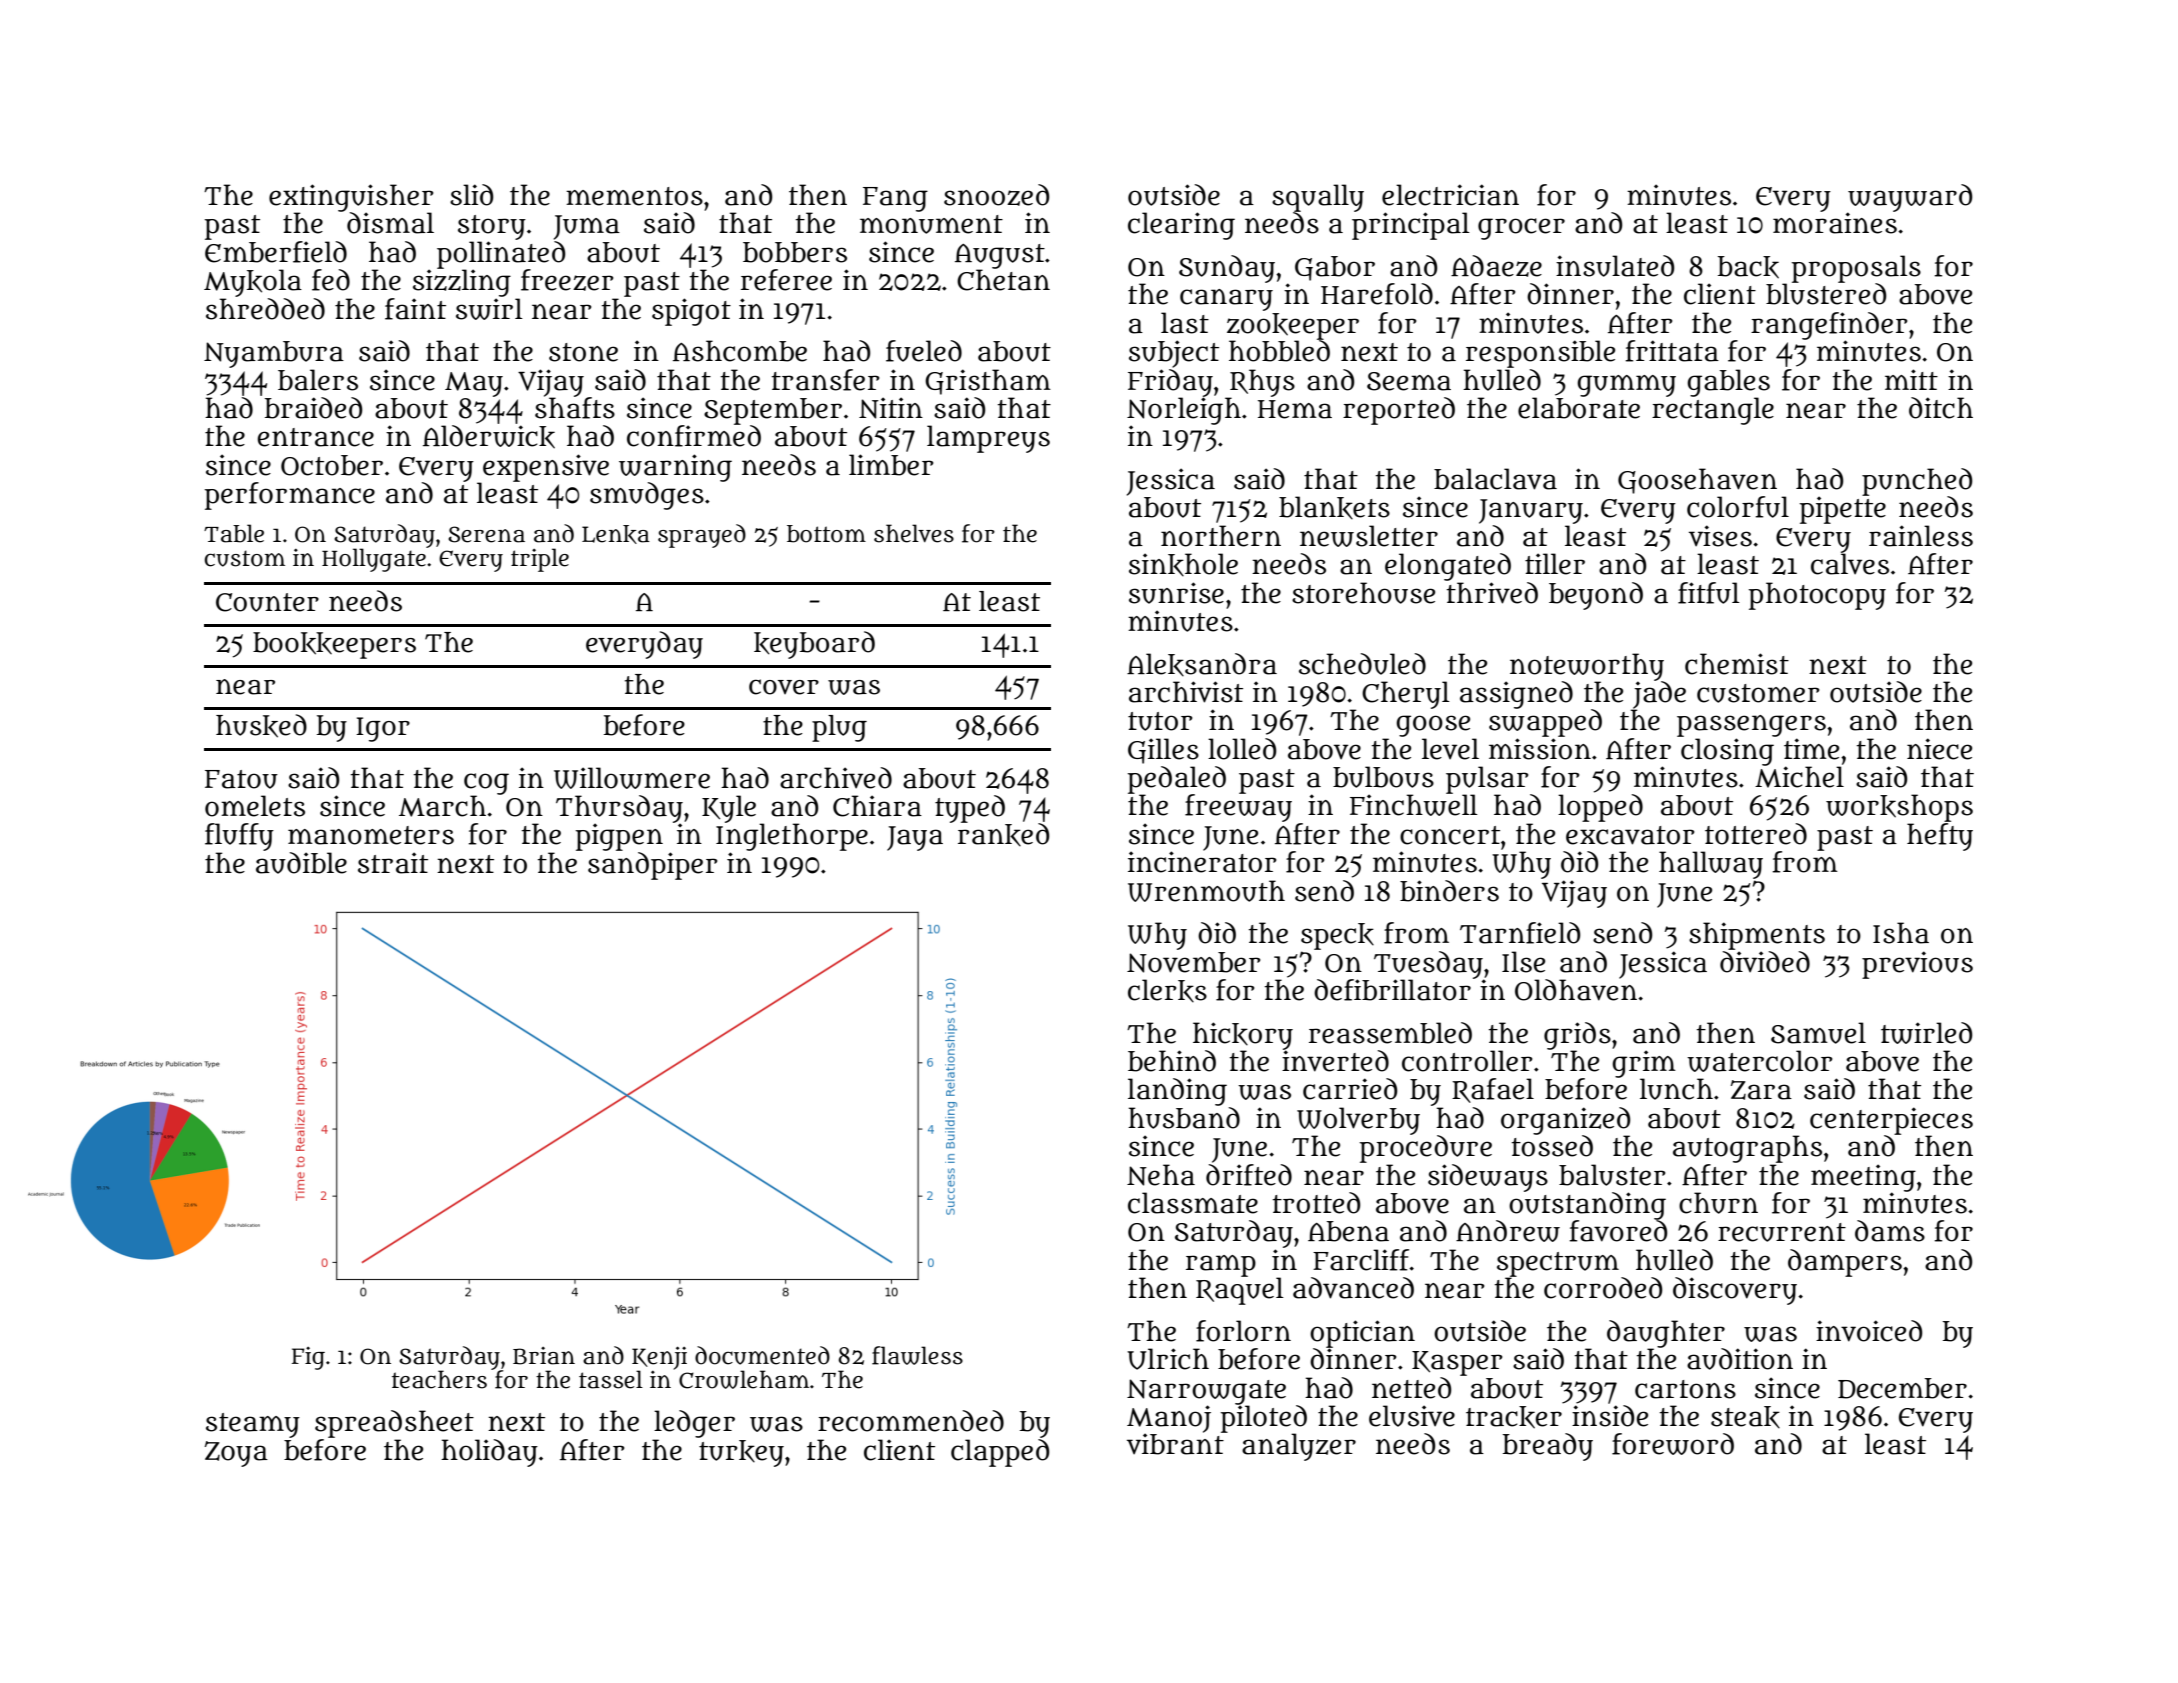 The width and height of the screenshot is (2178, 1683). What do you see at coordinates (1161, 1175) in the screenshot?
I see `Neha` at bounding box center [1161, 1175].
